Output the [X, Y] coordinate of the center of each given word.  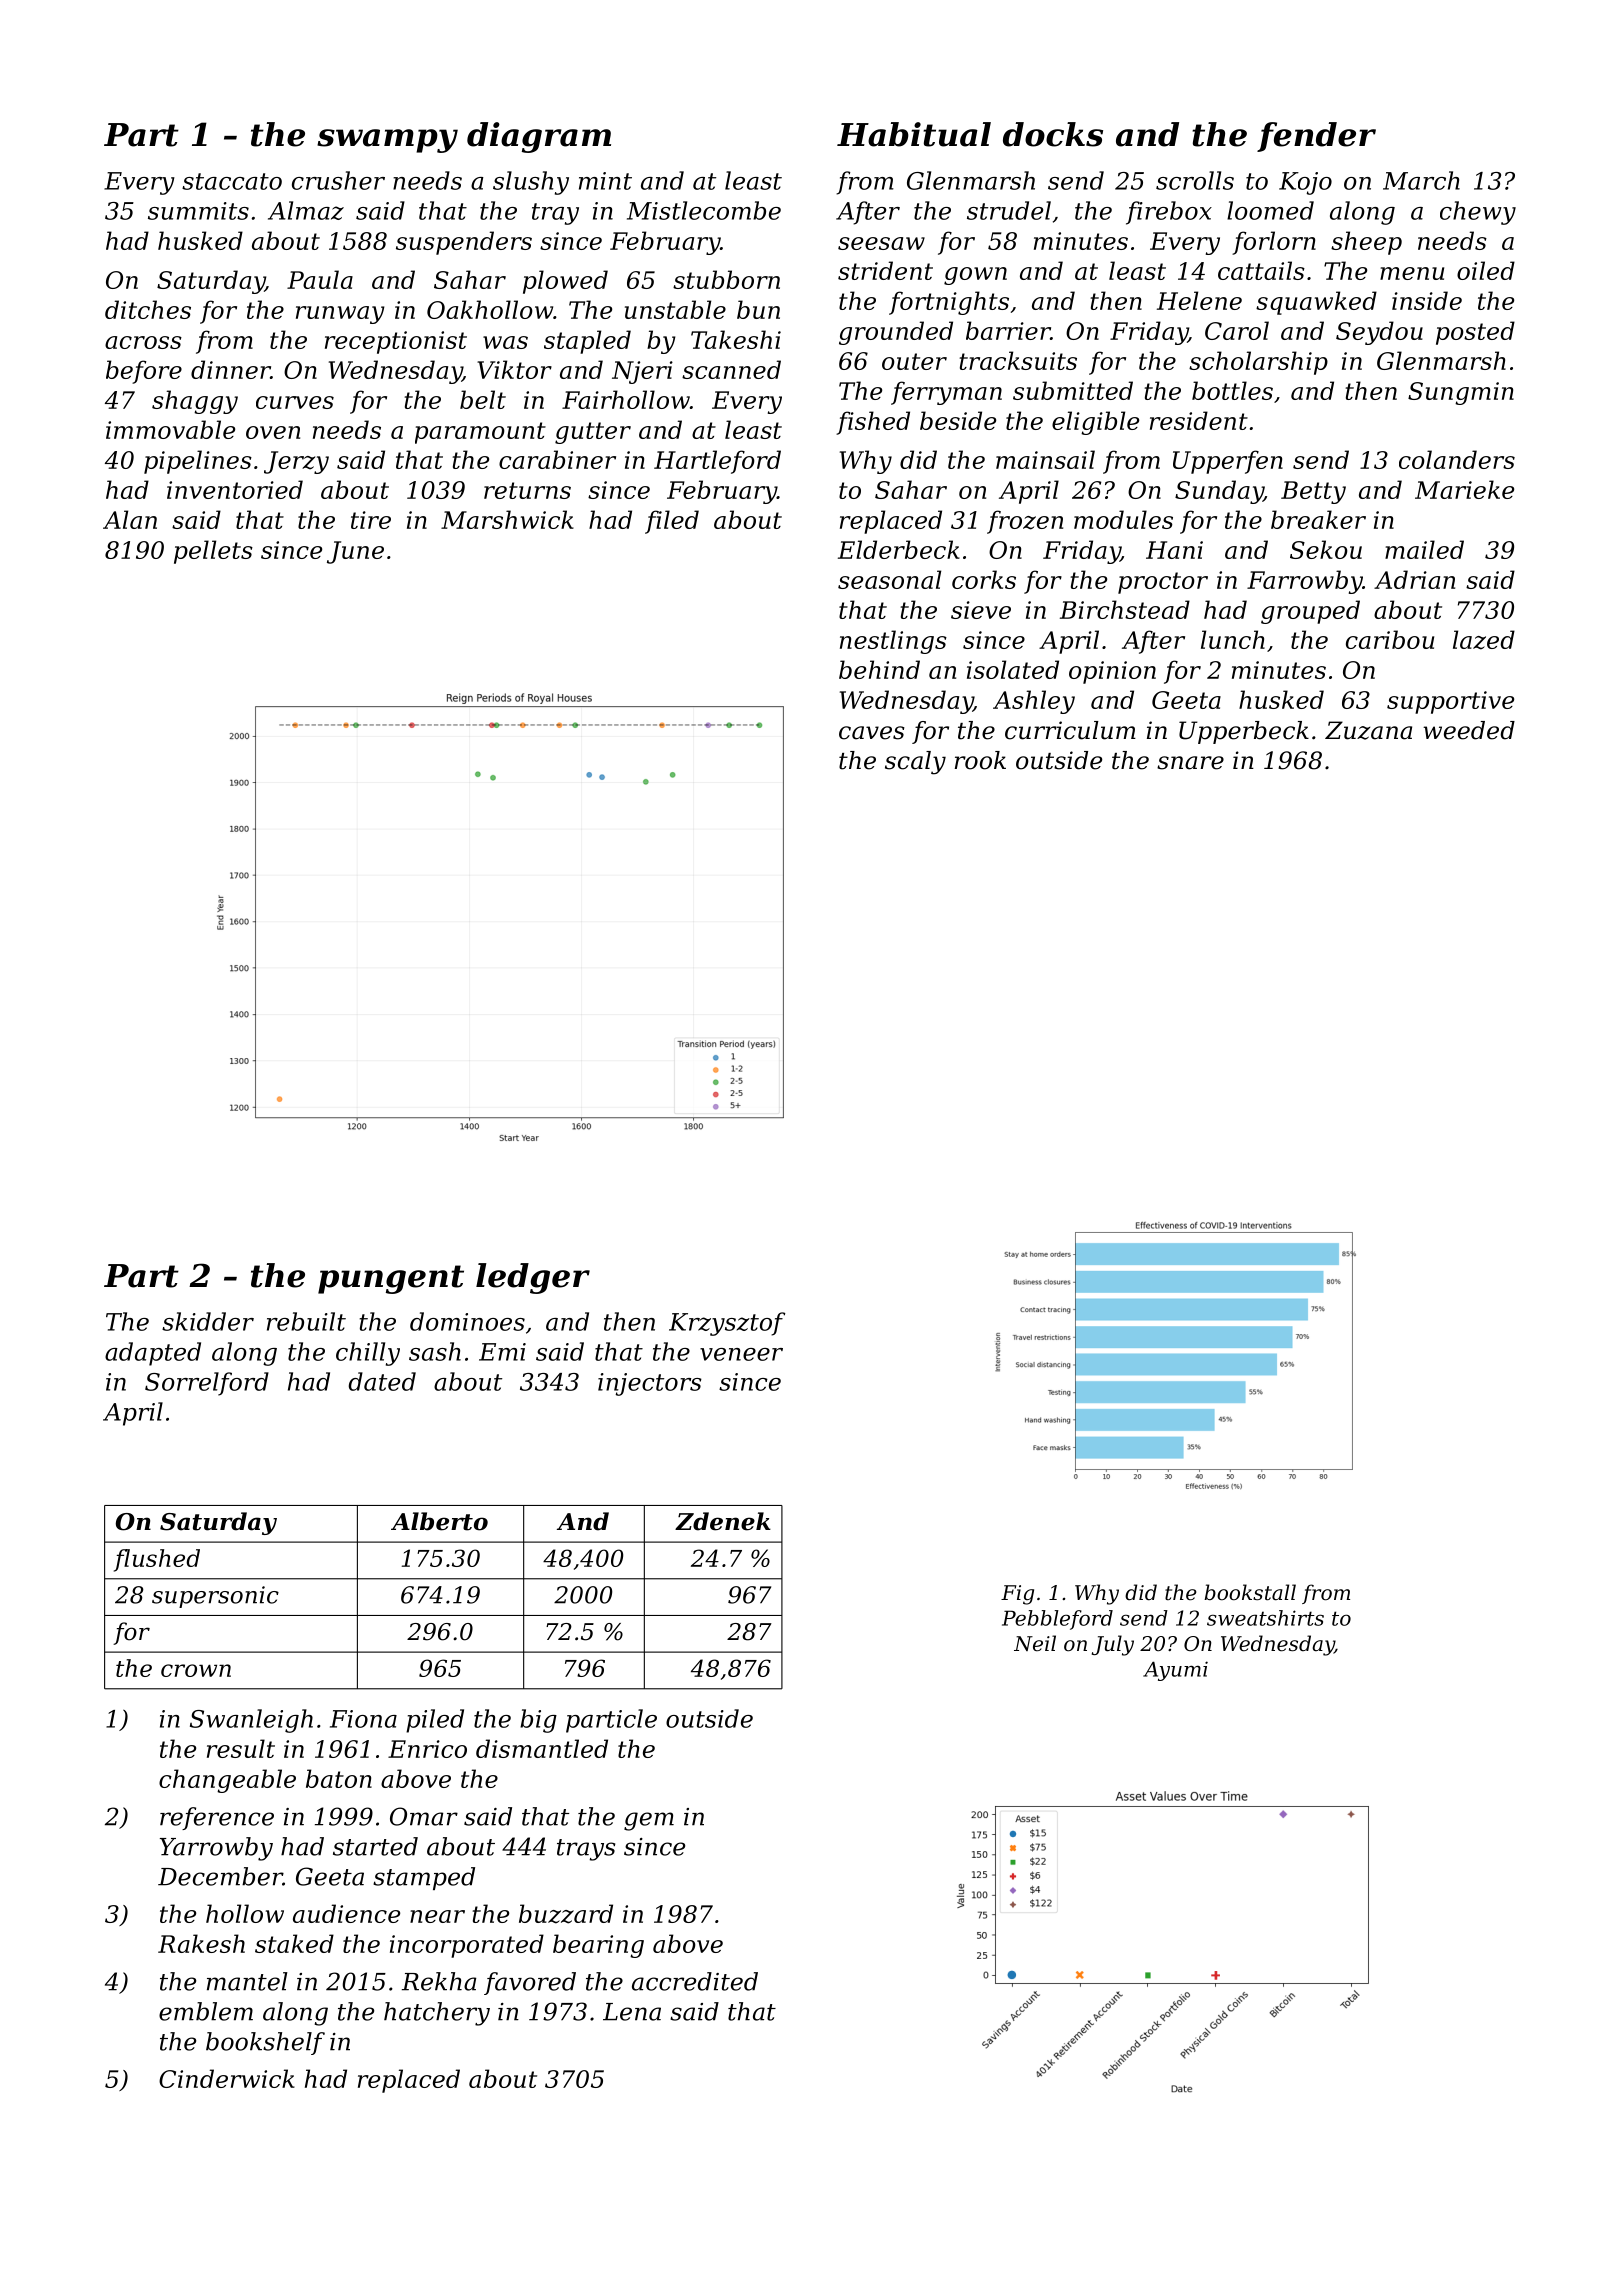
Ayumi [1175, 1671]
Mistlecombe [704, 210]
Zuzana [1368, 730]
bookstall [1250, 1592]
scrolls [1195, 180]
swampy [387, 141]
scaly [915, 763]
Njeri [642, 372]
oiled [1486, 270]
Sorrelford [207, 1384]
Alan [130, 519]
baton [339, 1778]
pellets [213, 552]
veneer [741, 1354]
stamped [424, 1878]
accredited [695, 1981]
